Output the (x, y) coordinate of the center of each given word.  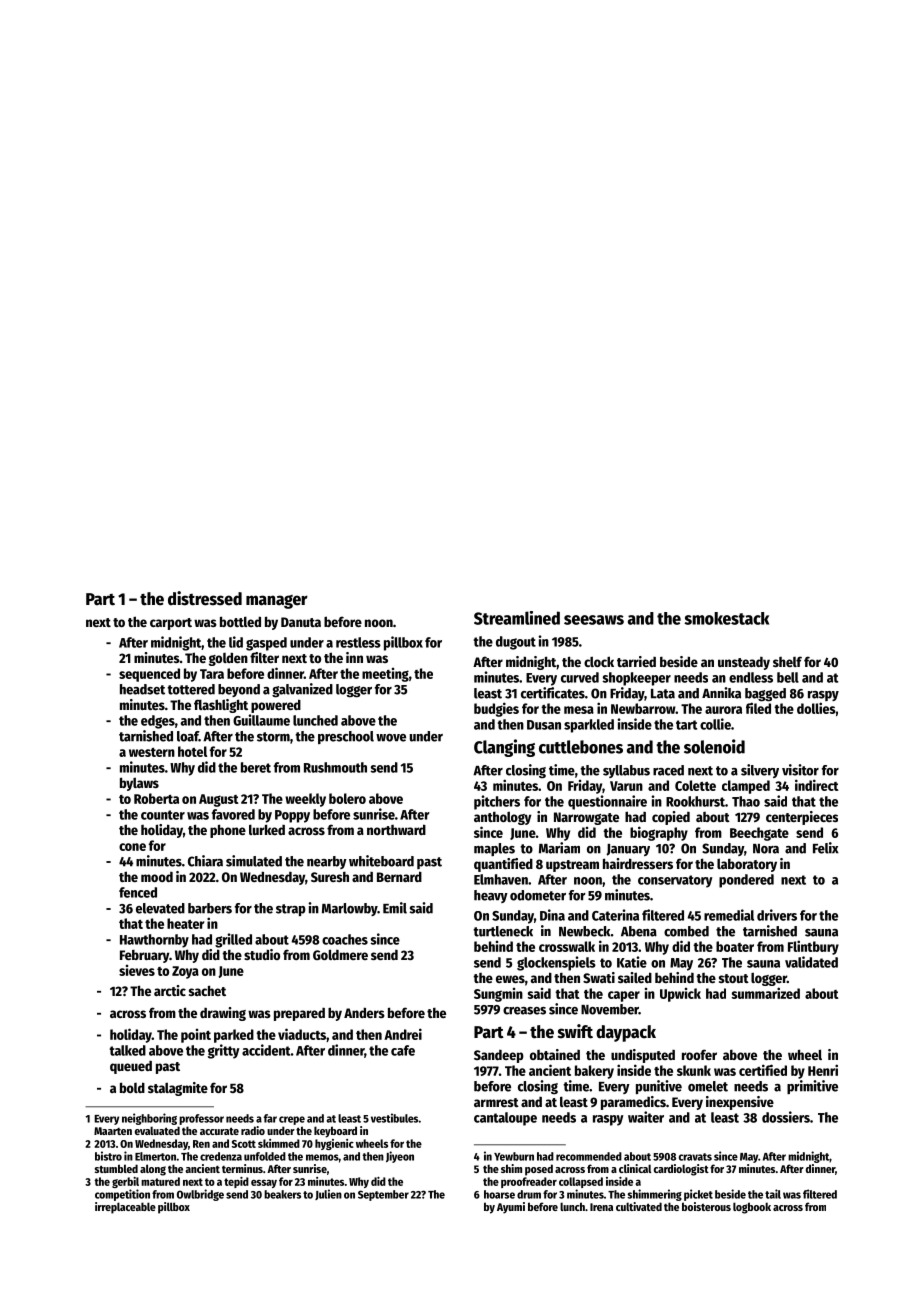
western (152, 752)
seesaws (594, 620)
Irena (601, 1207)
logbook (752, 1208)
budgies (496, 709)
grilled (233, 940)
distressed (205, 598)
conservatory (675, 881)
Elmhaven (501, 879)
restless (358, 642)
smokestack (726, 618)
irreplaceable (125, 1208)
